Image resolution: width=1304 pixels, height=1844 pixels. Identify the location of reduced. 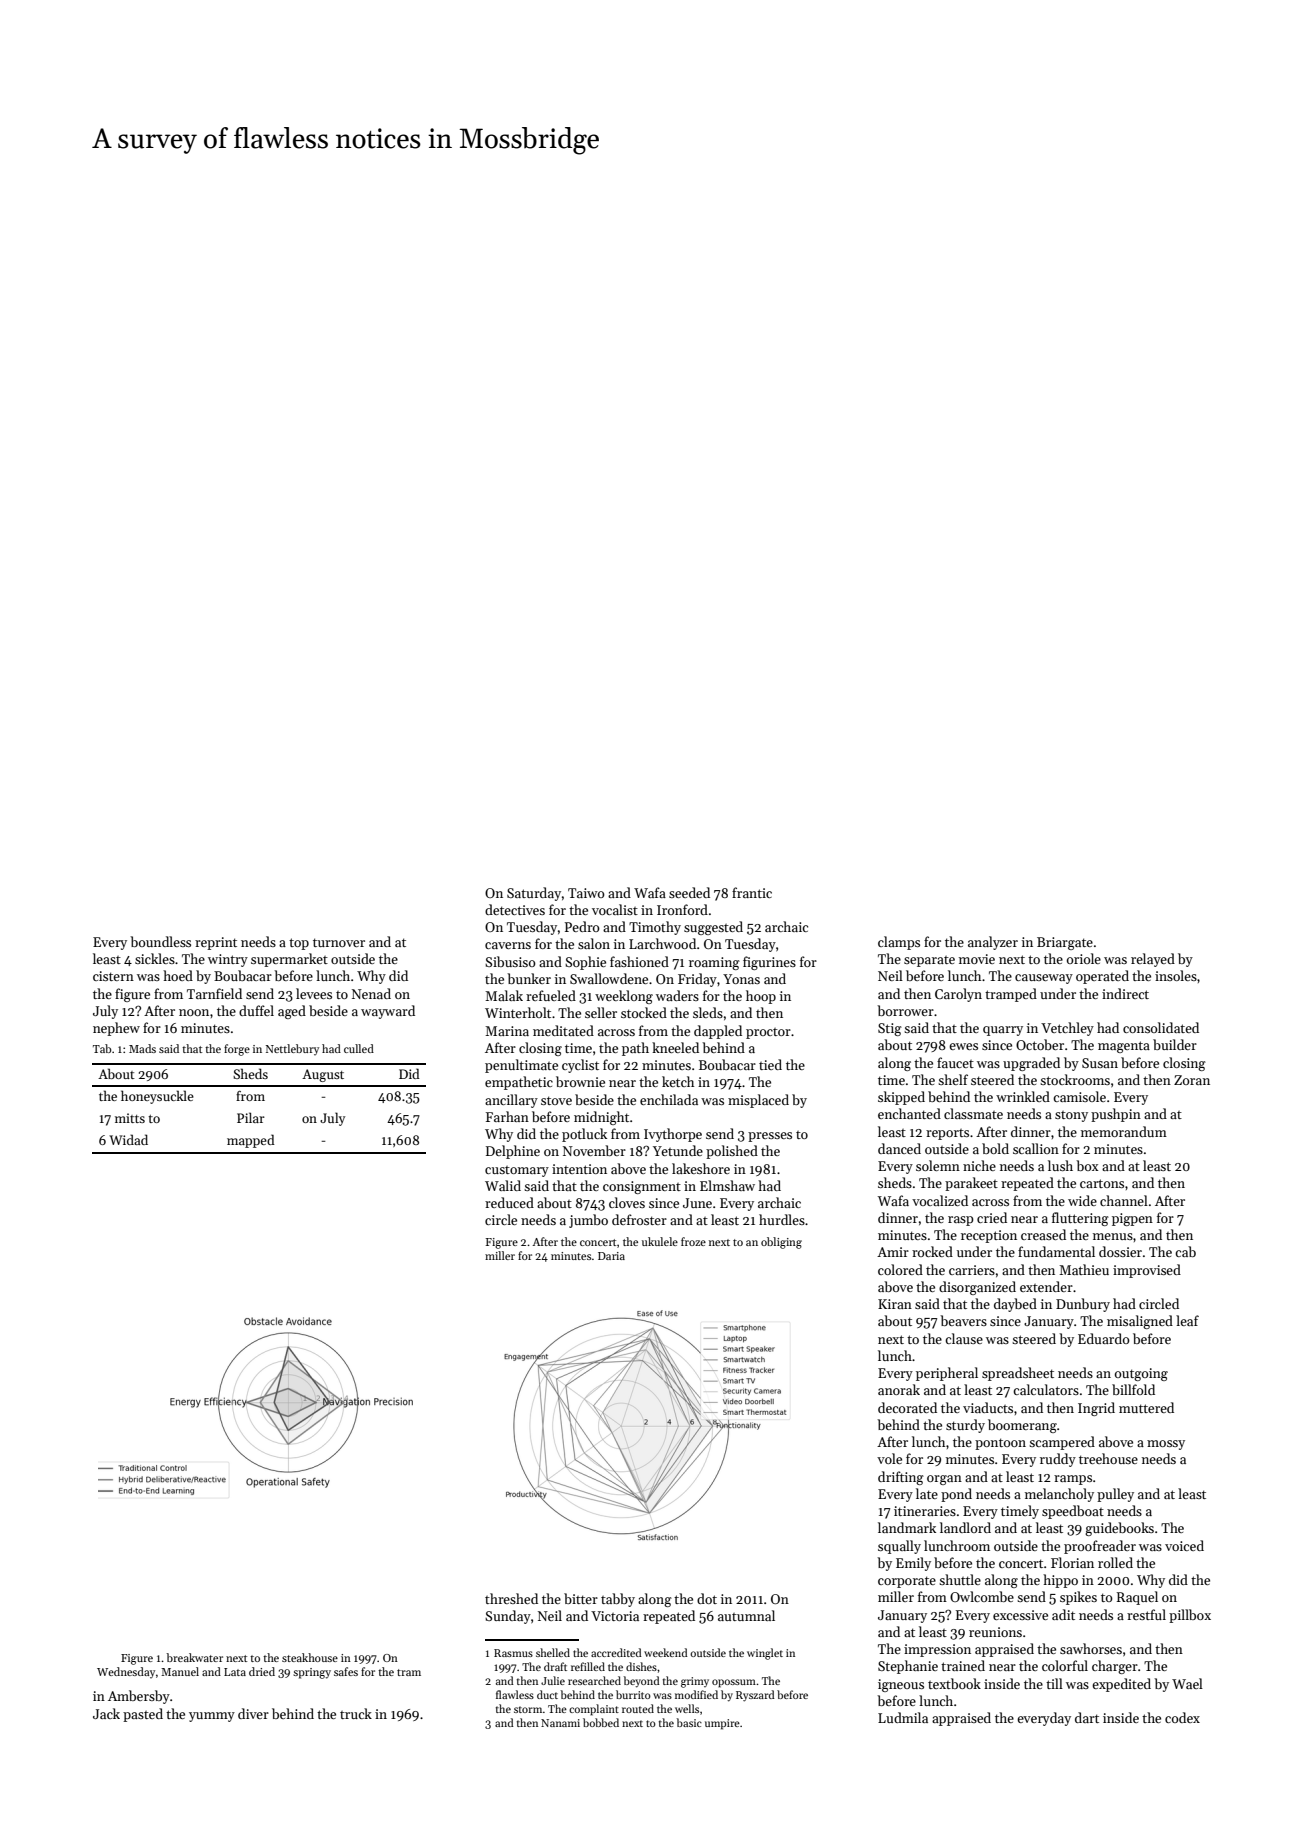
(509, 1202).
